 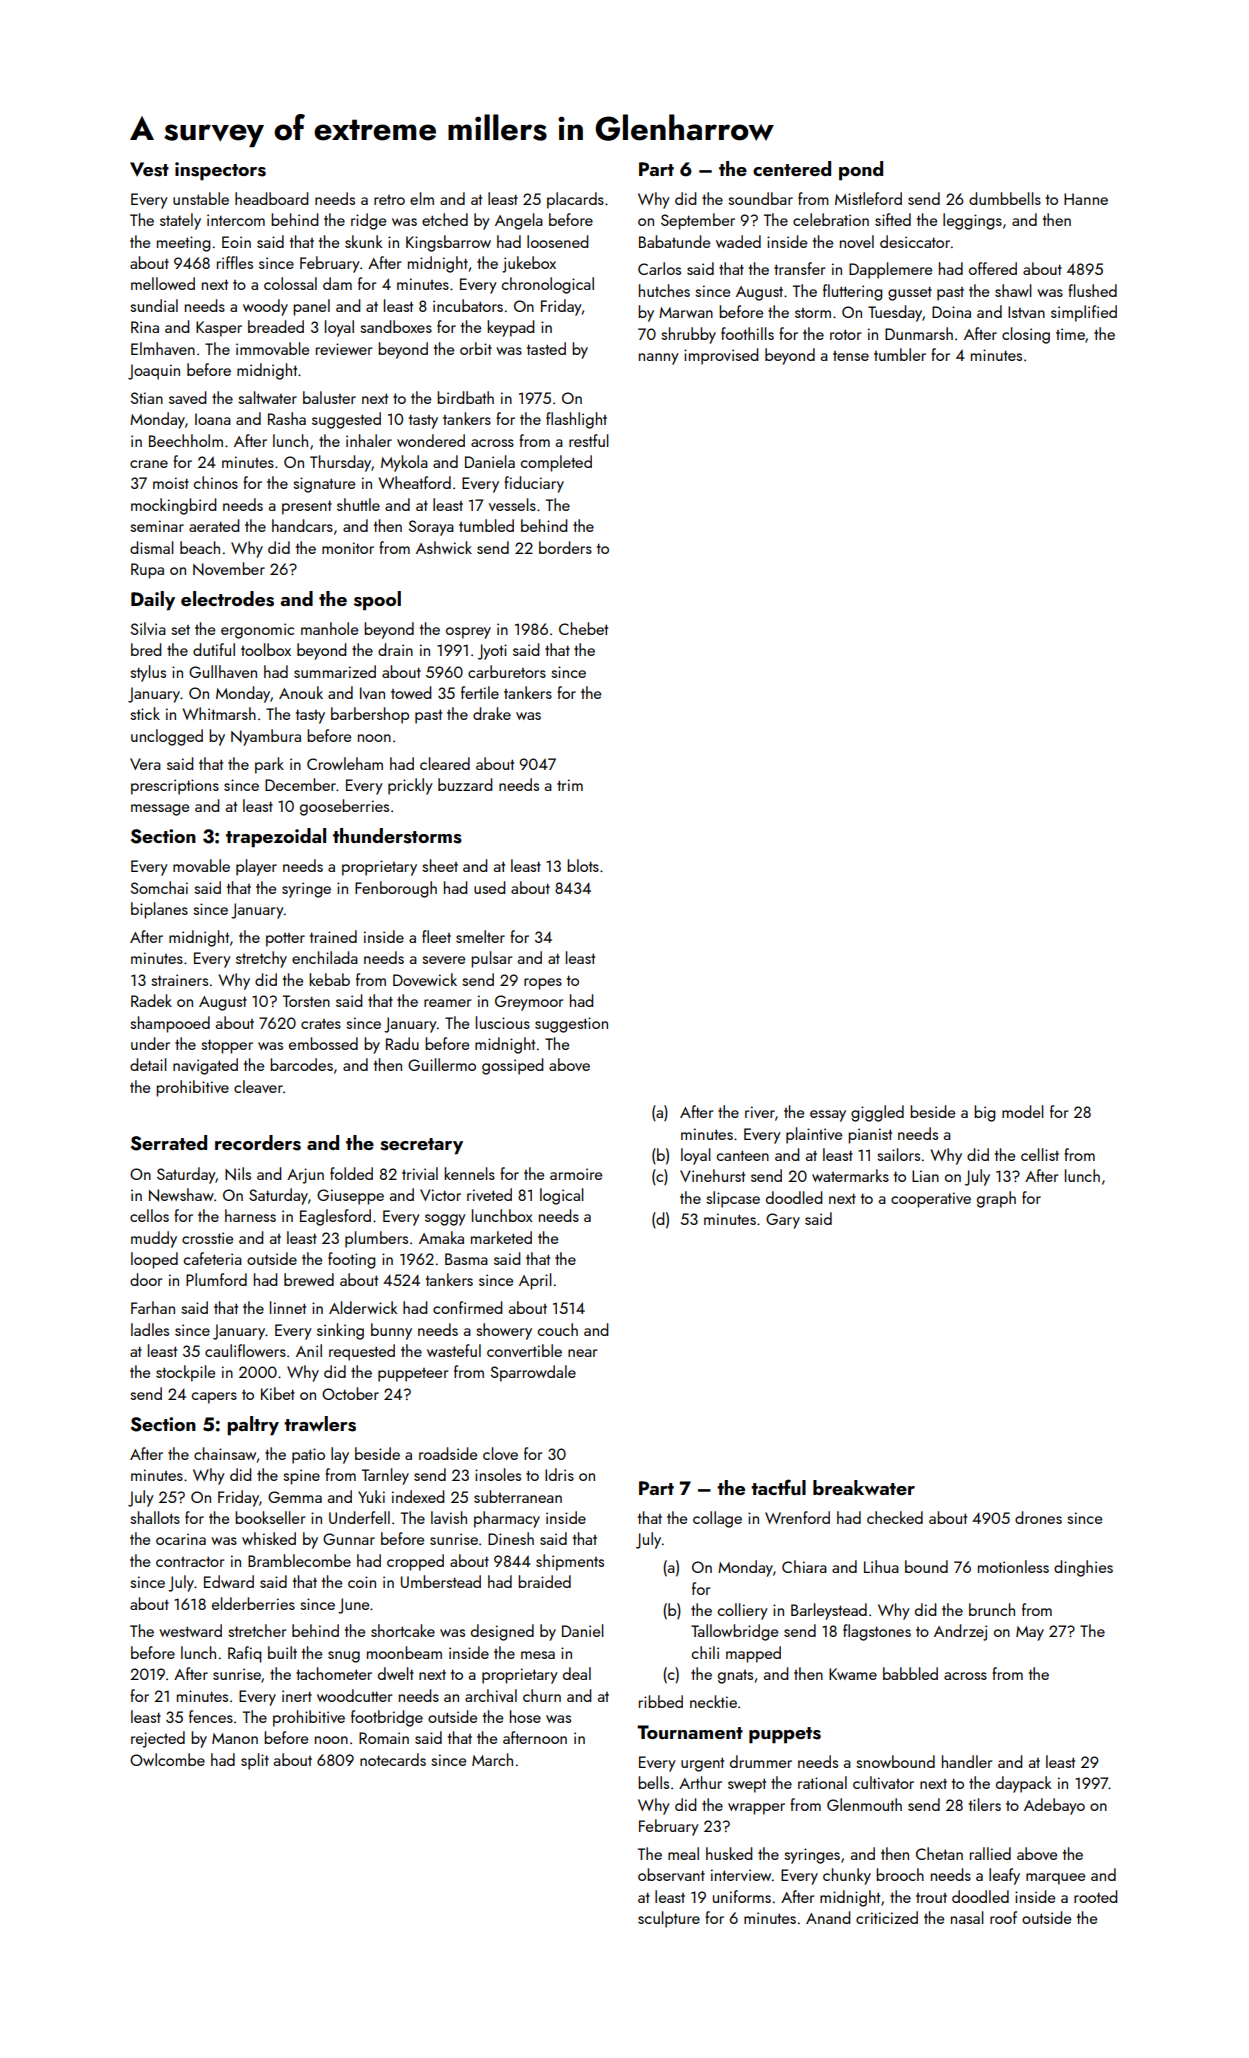 I want to click on placards, so click(x=575, y=200).
